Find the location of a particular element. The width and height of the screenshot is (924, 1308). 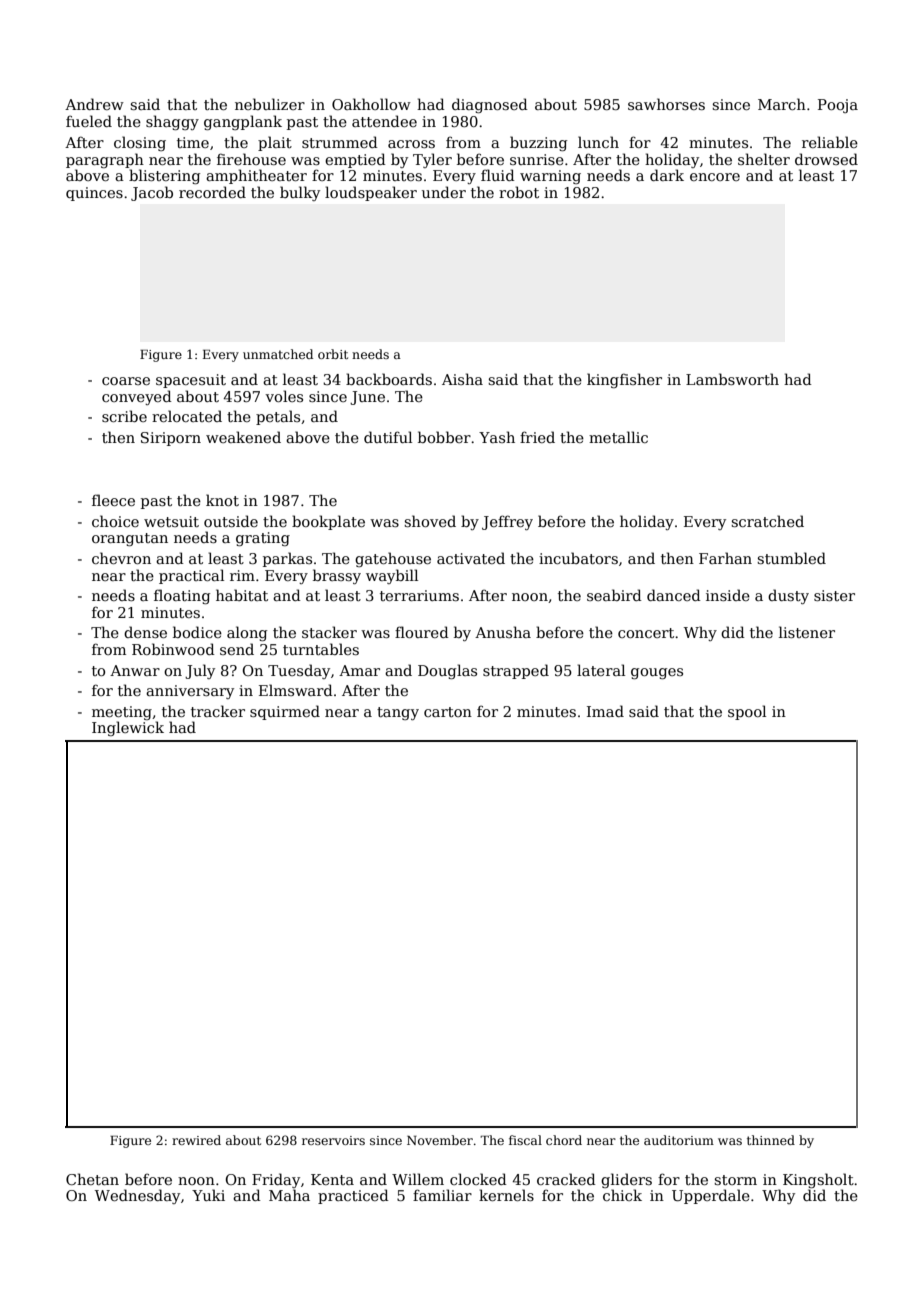

tangy is located at coordinates (398, 713).
